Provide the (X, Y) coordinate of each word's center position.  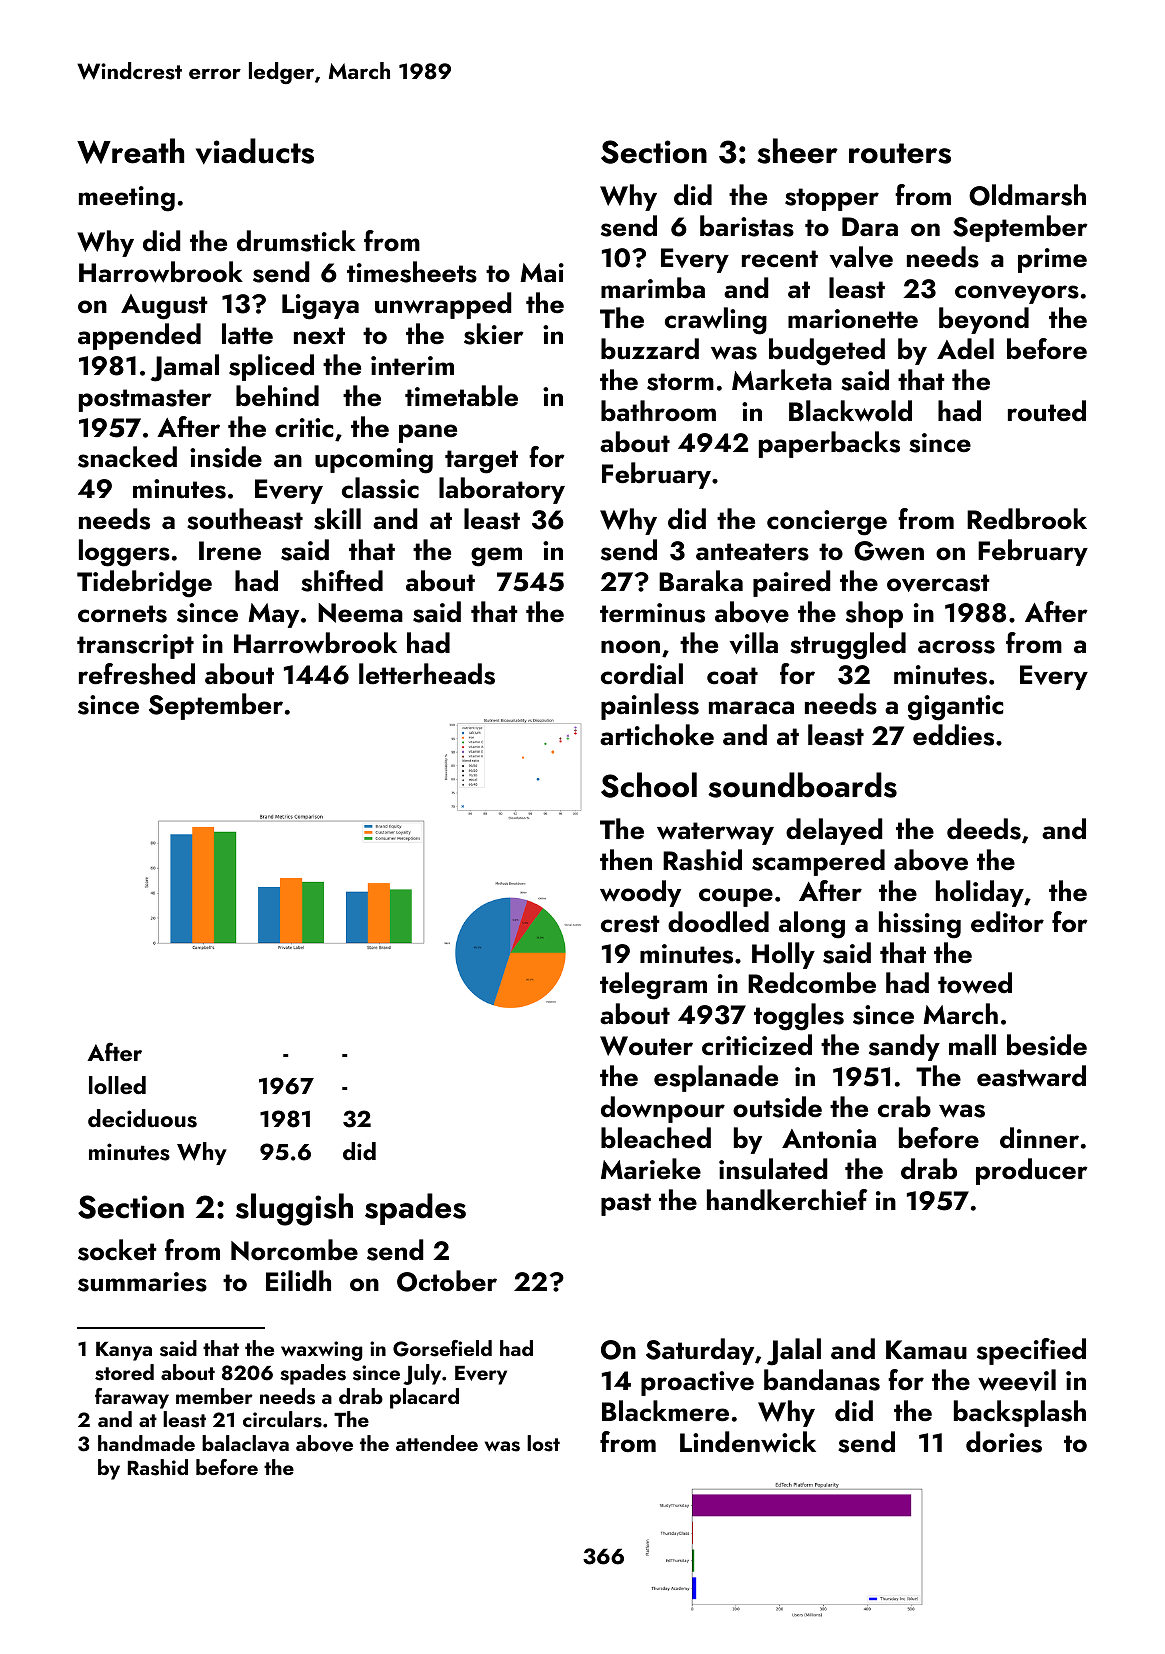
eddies (953, 735)
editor (1007, 922)
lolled (117, 1085)
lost (543, 1443)
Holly (783, 955)
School (649, 785)
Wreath (130, 151)
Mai (542, 273)
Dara (870, 227)
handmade (146, 1443)
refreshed (137, 674)
